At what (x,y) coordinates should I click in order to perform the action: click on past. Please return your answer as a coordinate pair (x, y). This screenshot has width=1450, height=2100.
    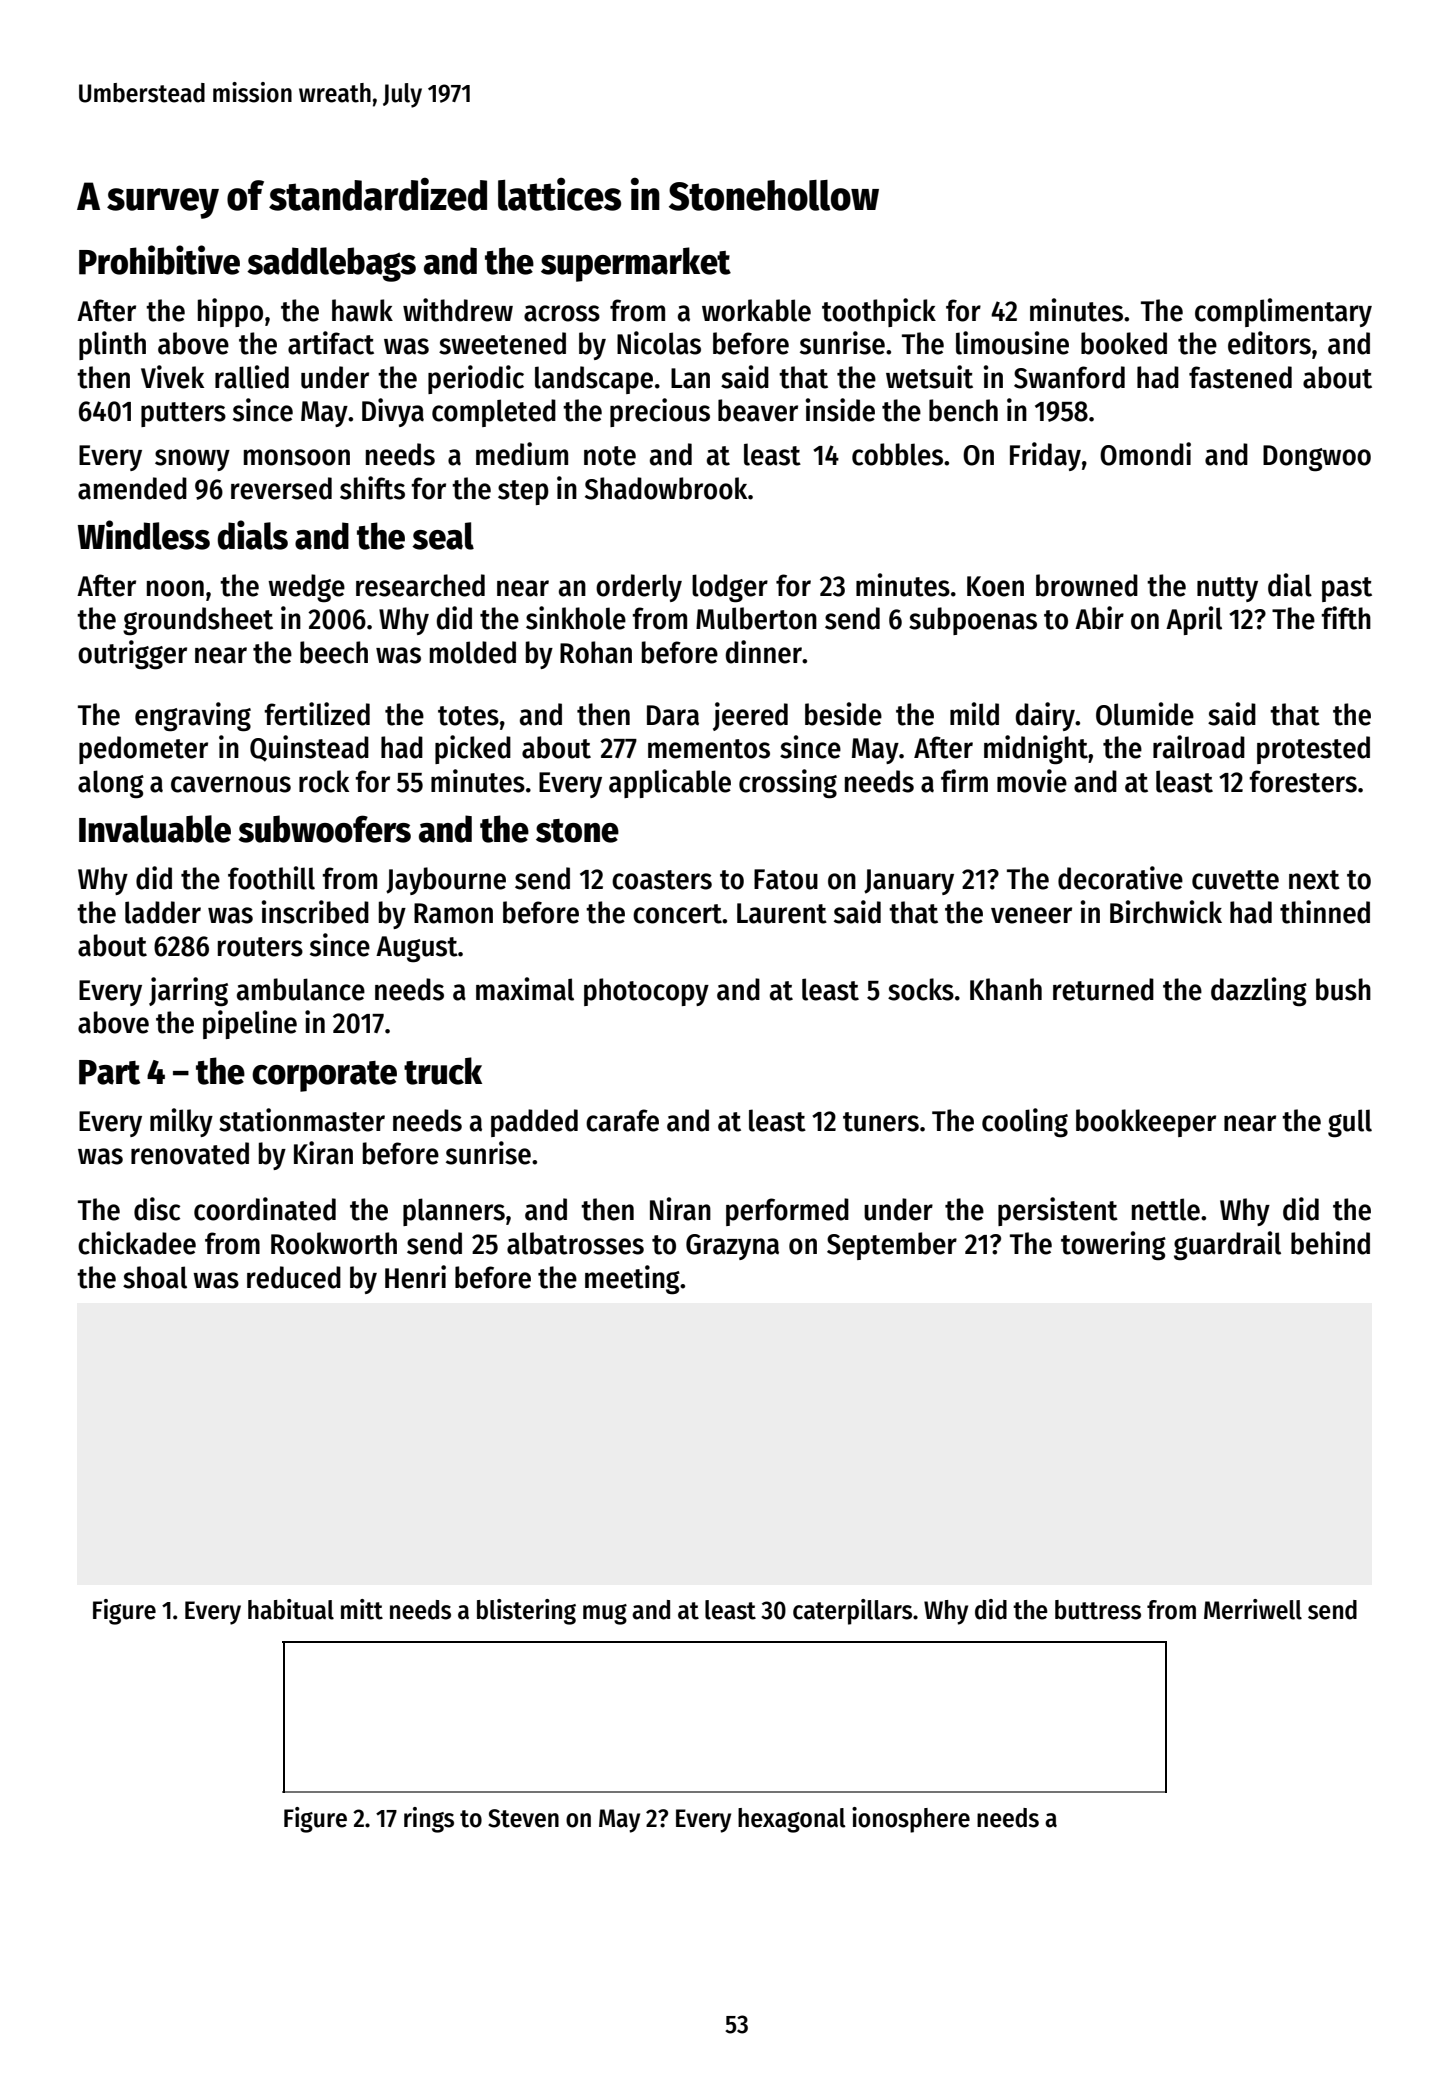
    Looking at the image, I should click on (1347, 589).
